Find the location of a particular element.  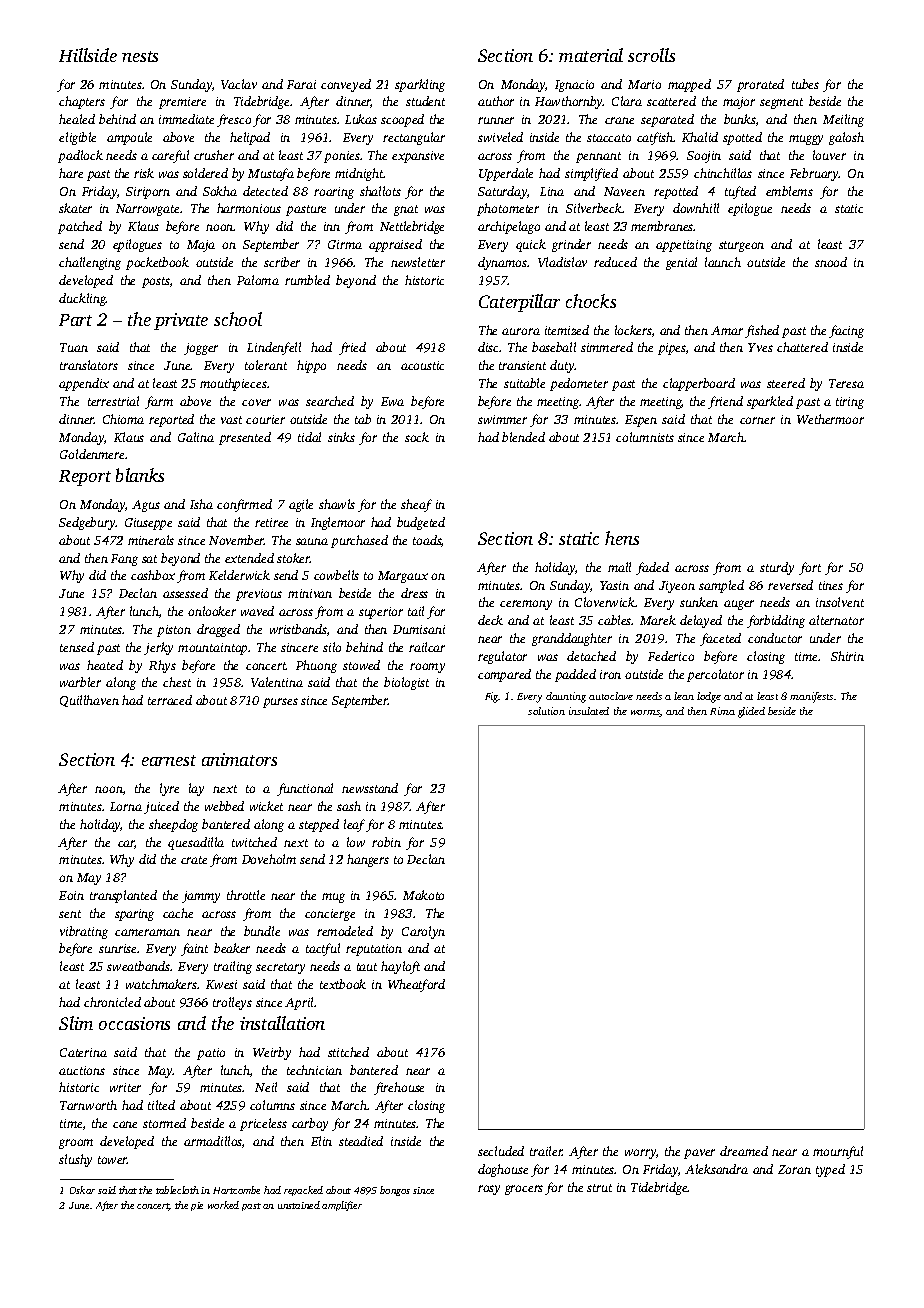

groom is located at coordinates (76, 1144).
